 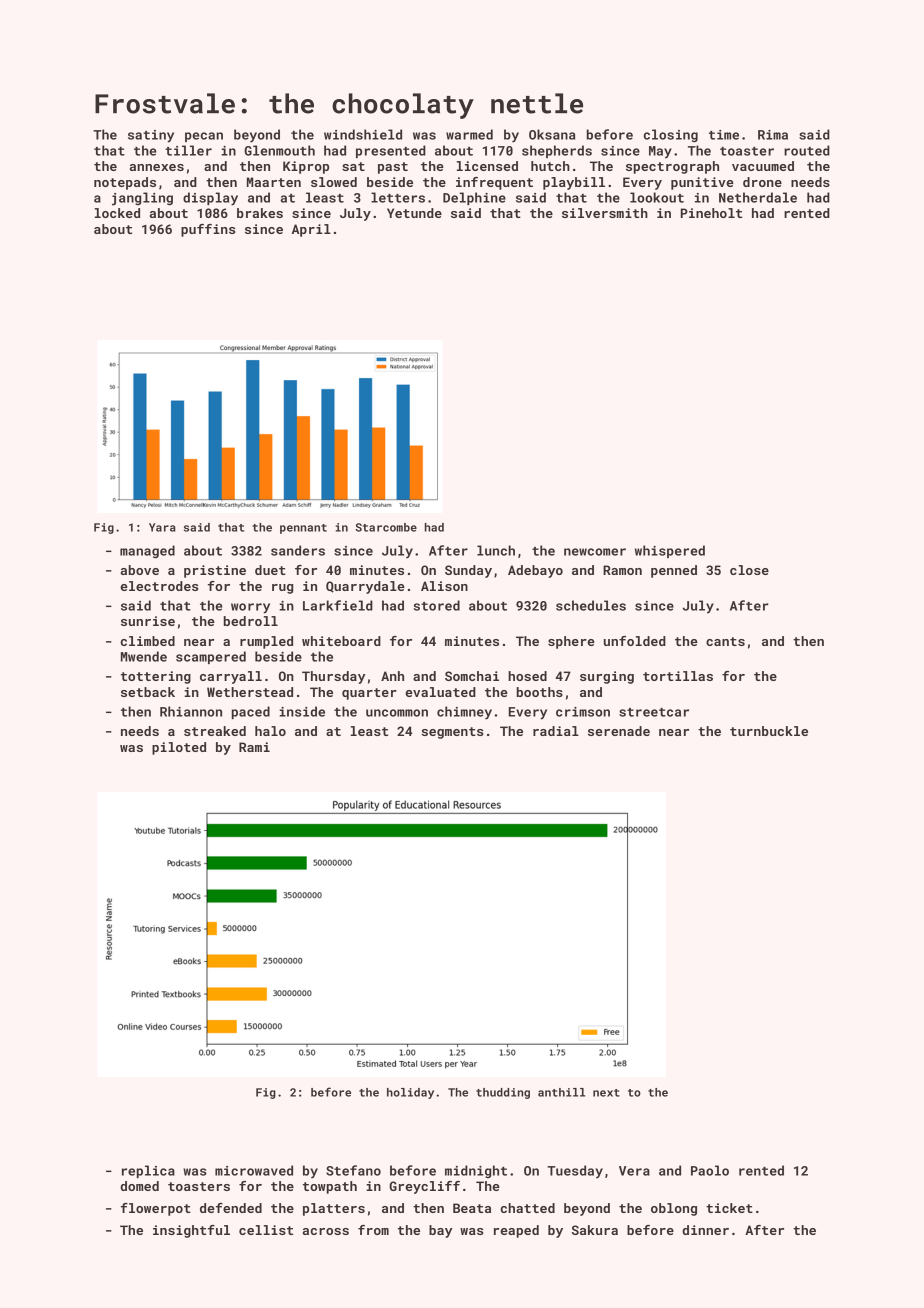 What do you see at coordinates (503, 1093) in the screenshot?
I see `thudding` at bounding box center [503, 1093].
